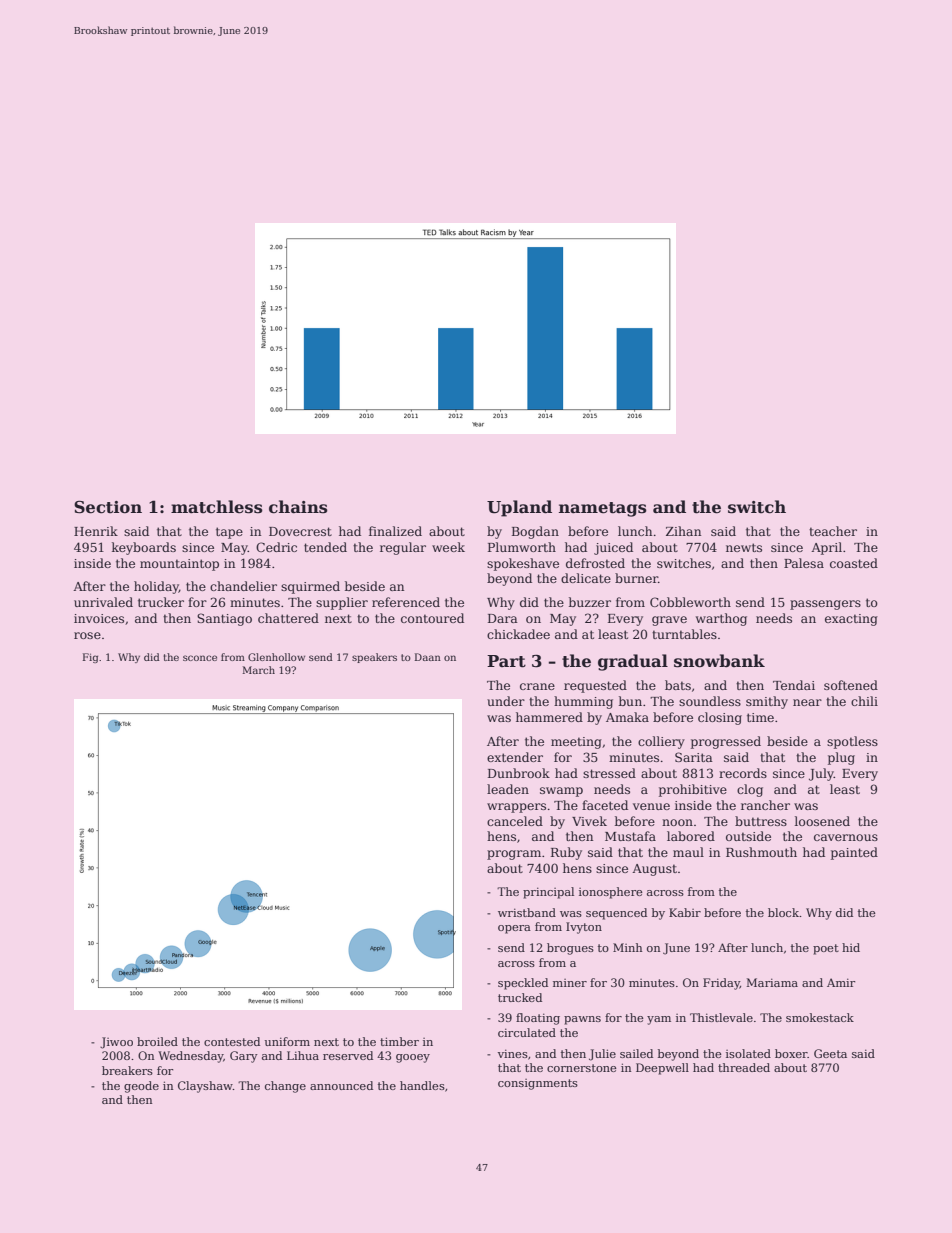  Describe the element at coordinates (710, 701) in the document. I see `soundless` at that location.
